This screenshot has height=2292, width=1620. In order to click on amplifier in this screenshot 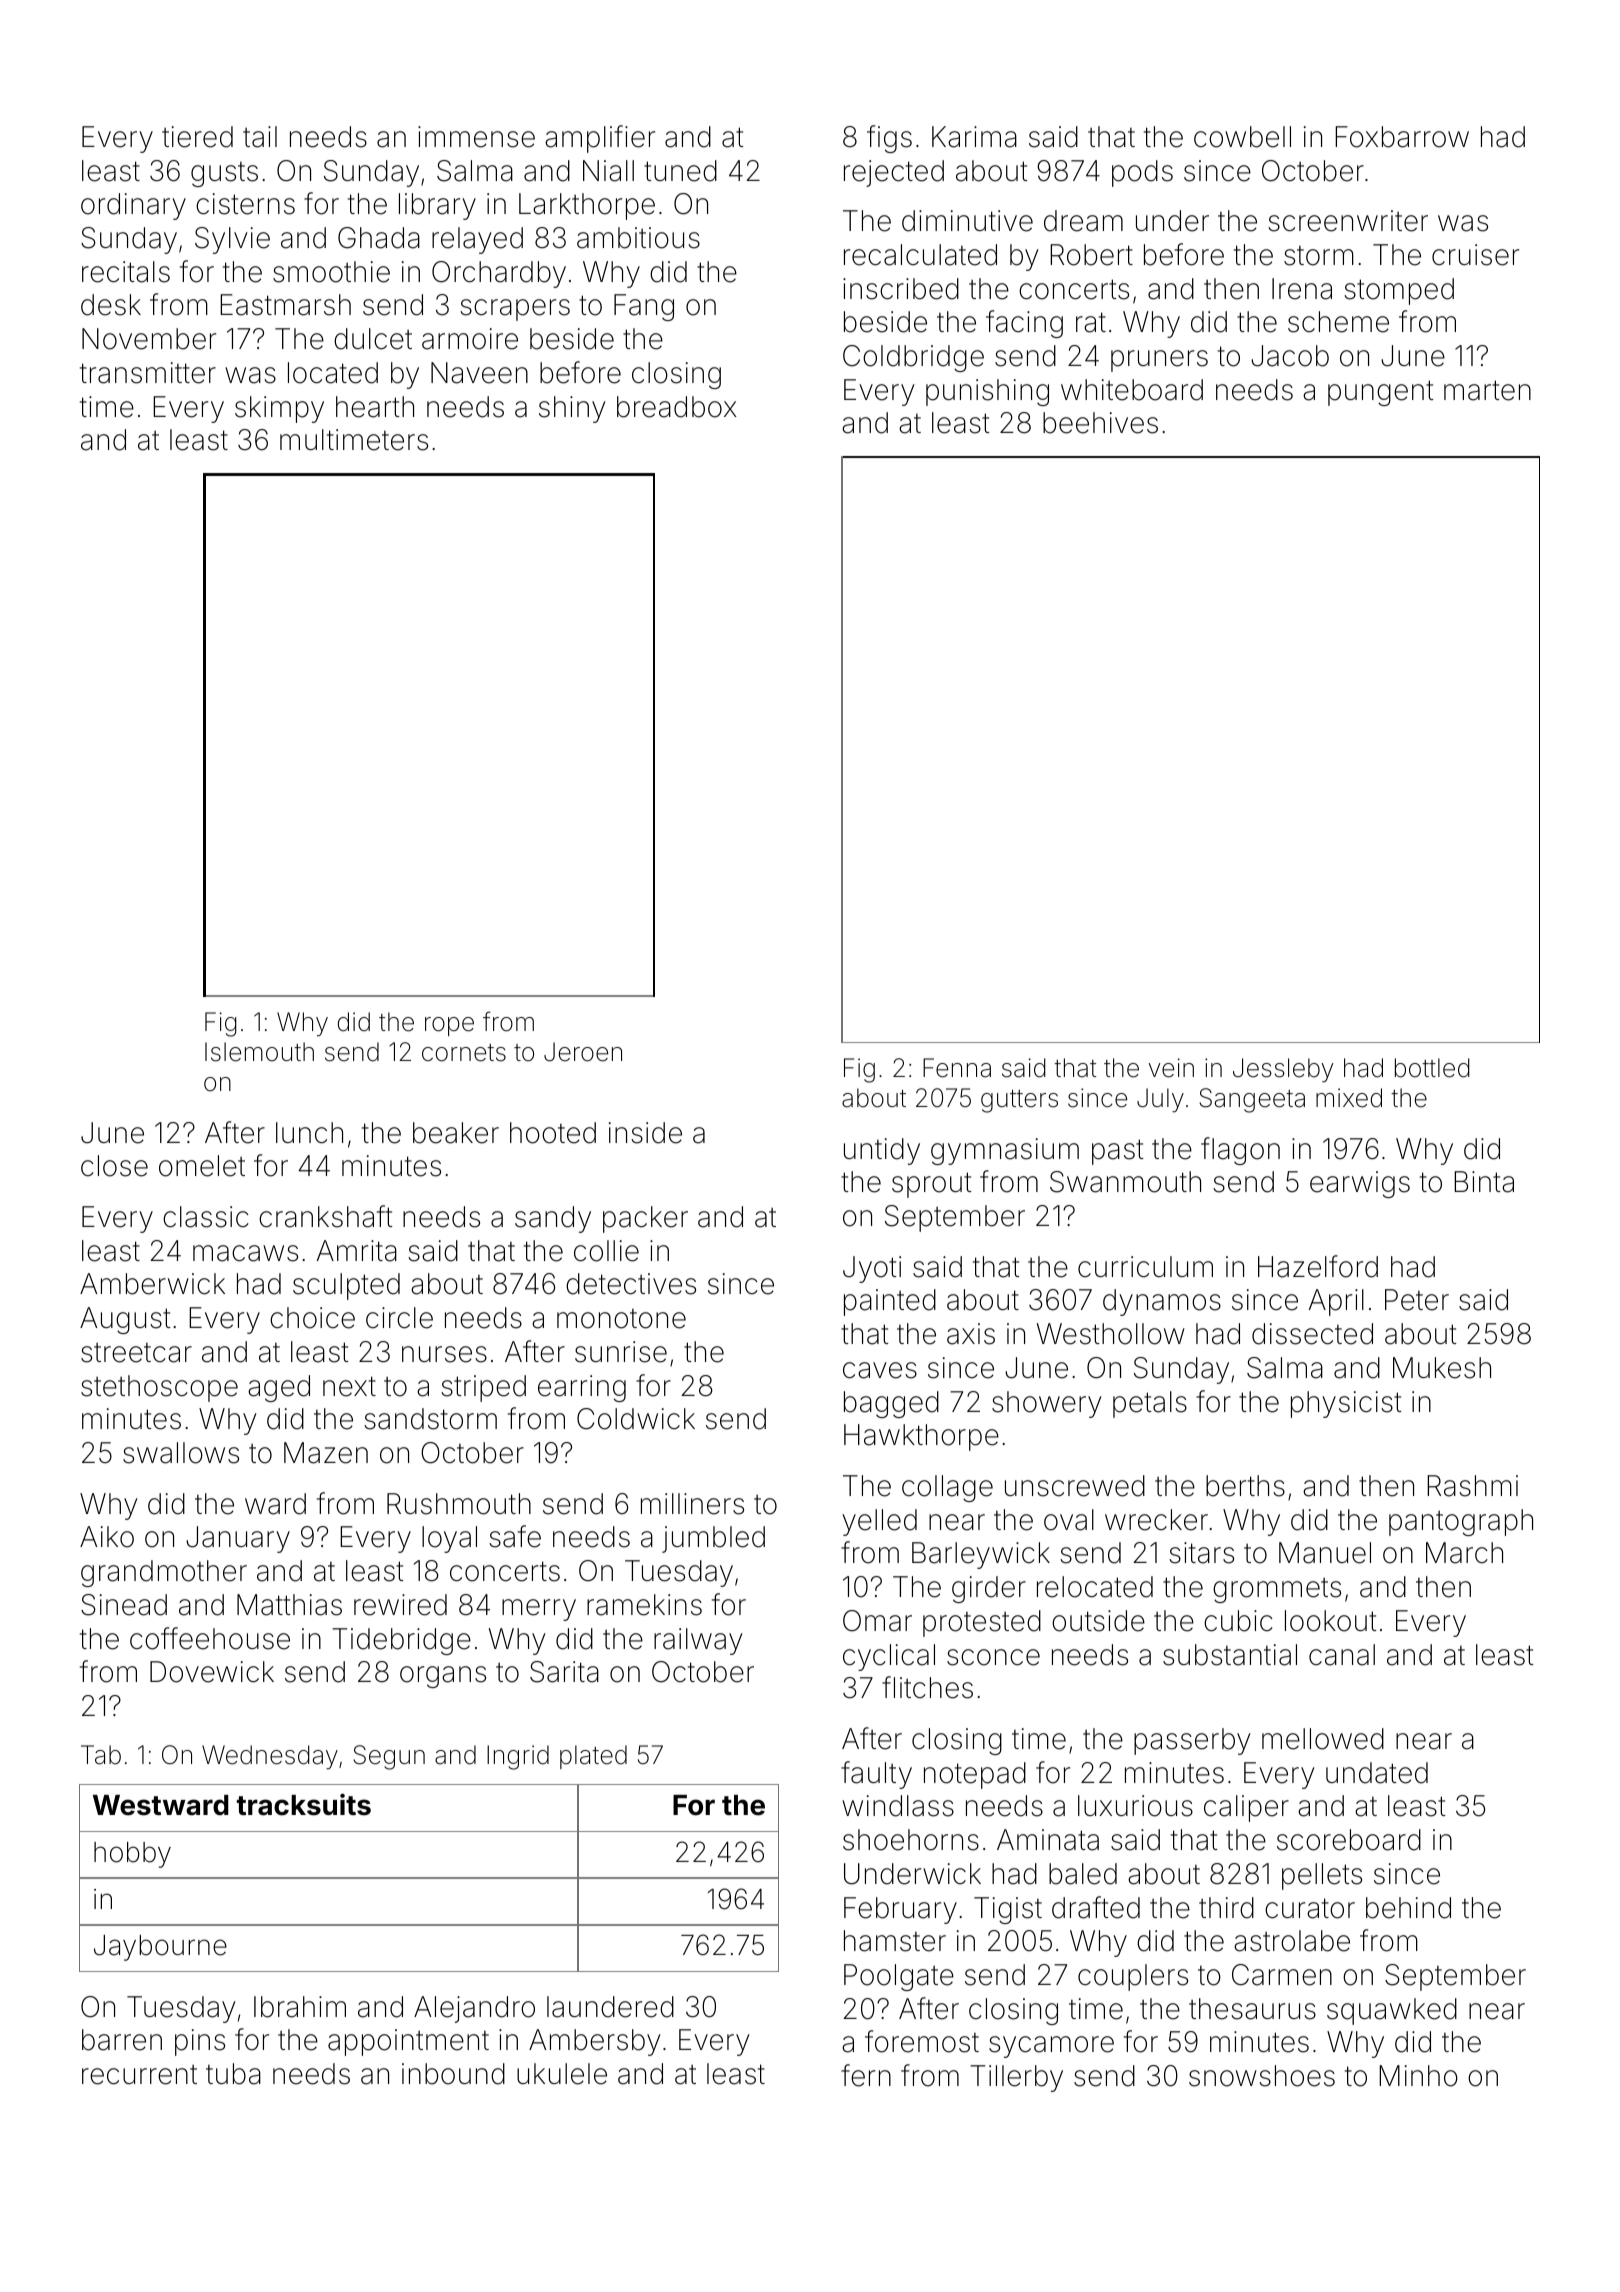, I will do `click(600, 139)`.
